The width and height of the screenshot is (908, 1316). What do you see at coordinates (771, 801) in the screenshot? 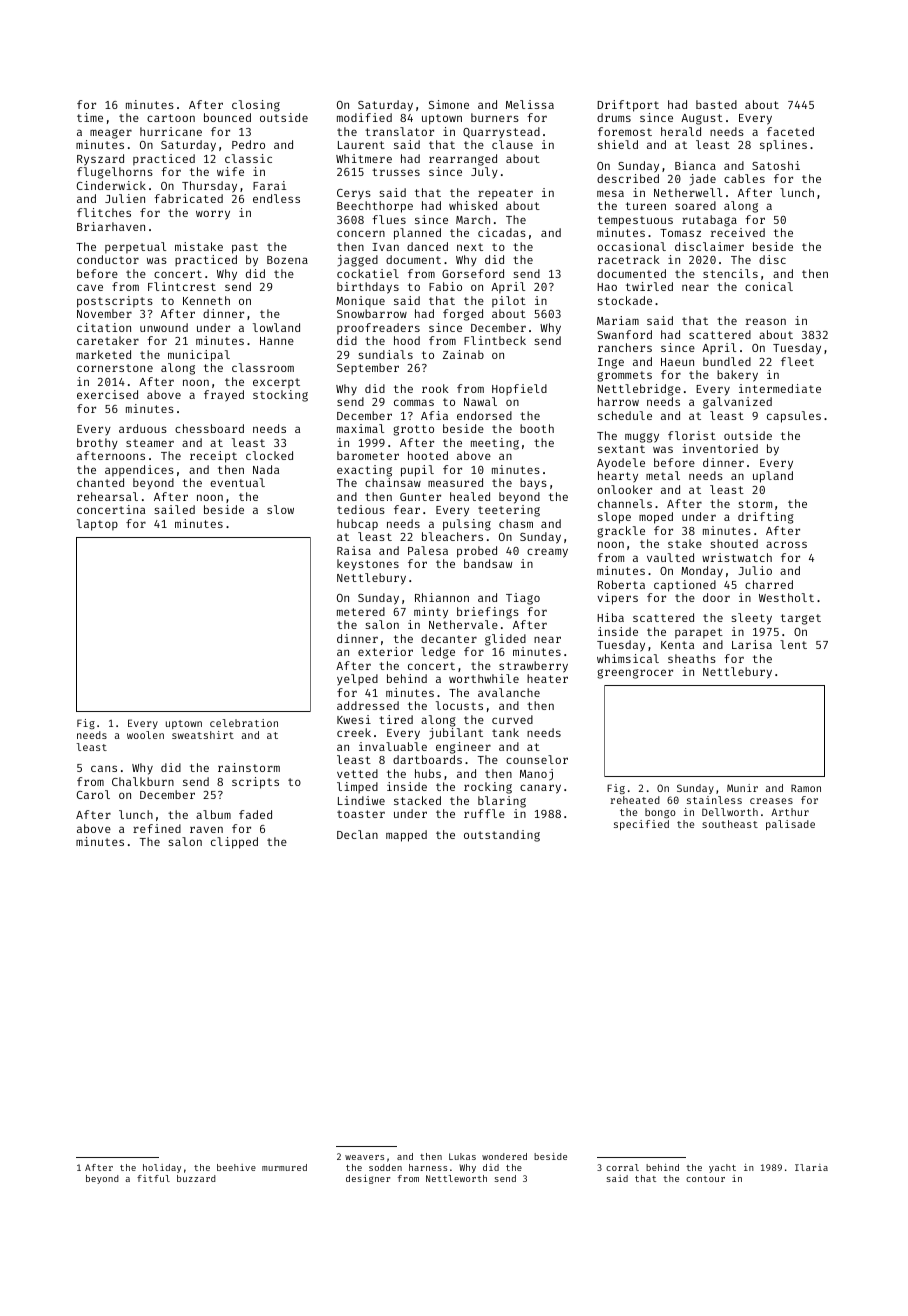
I see `creases` at bounding box center [771, 801].
